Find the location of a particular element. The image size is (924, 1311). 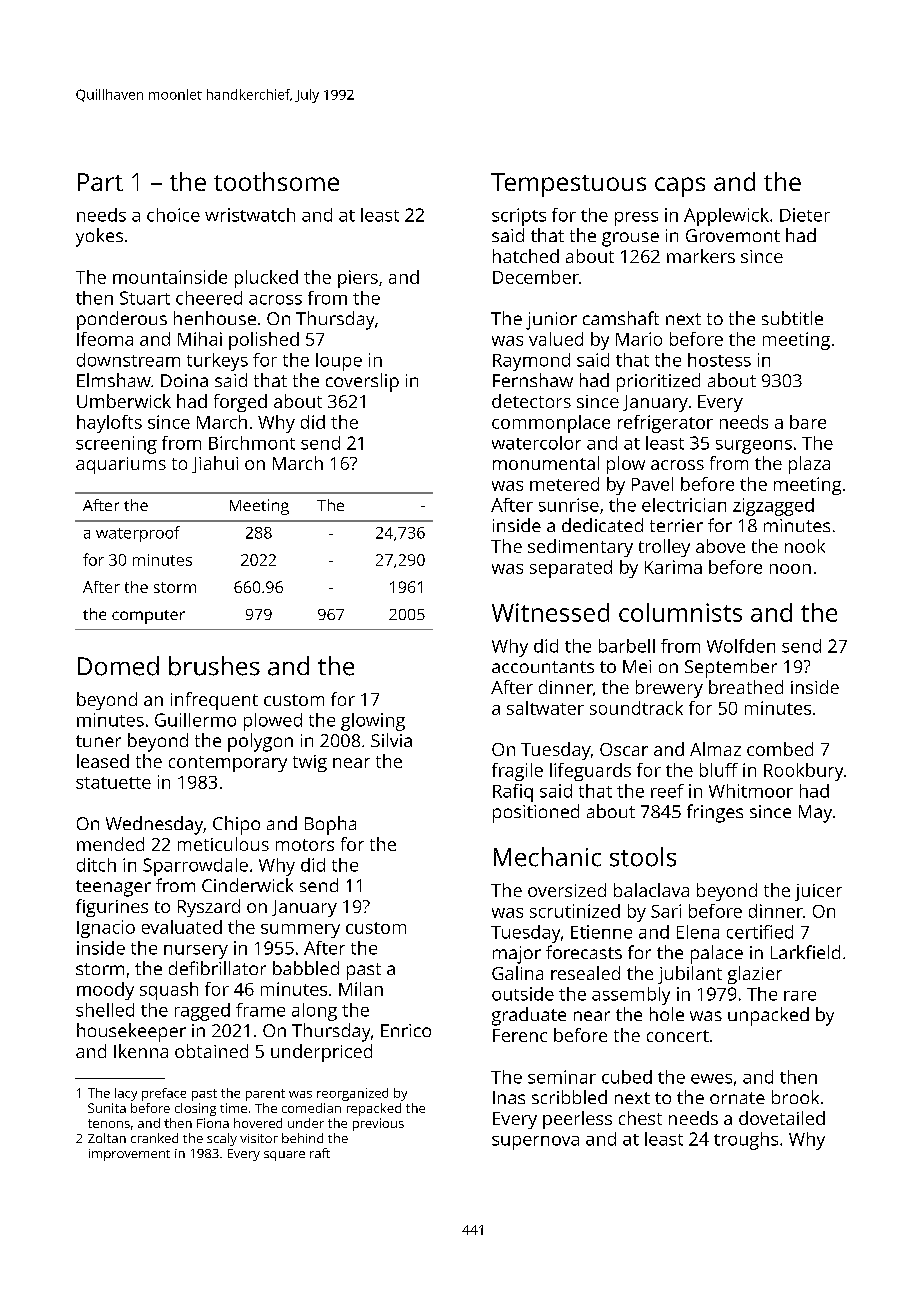

breathed is located at coordinates (746, 687).
